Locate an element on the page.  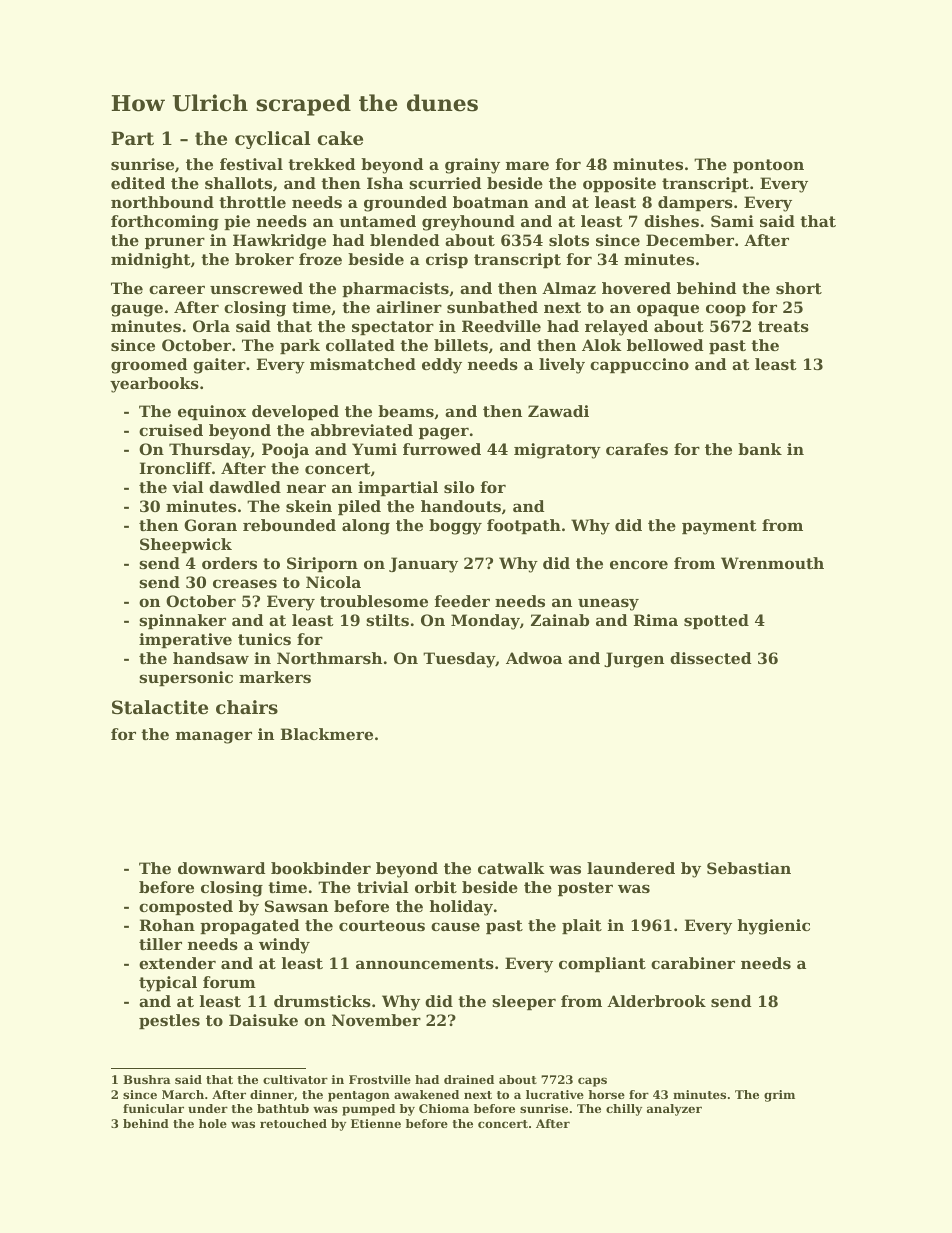
manager is located at coordinates (214, 737).
